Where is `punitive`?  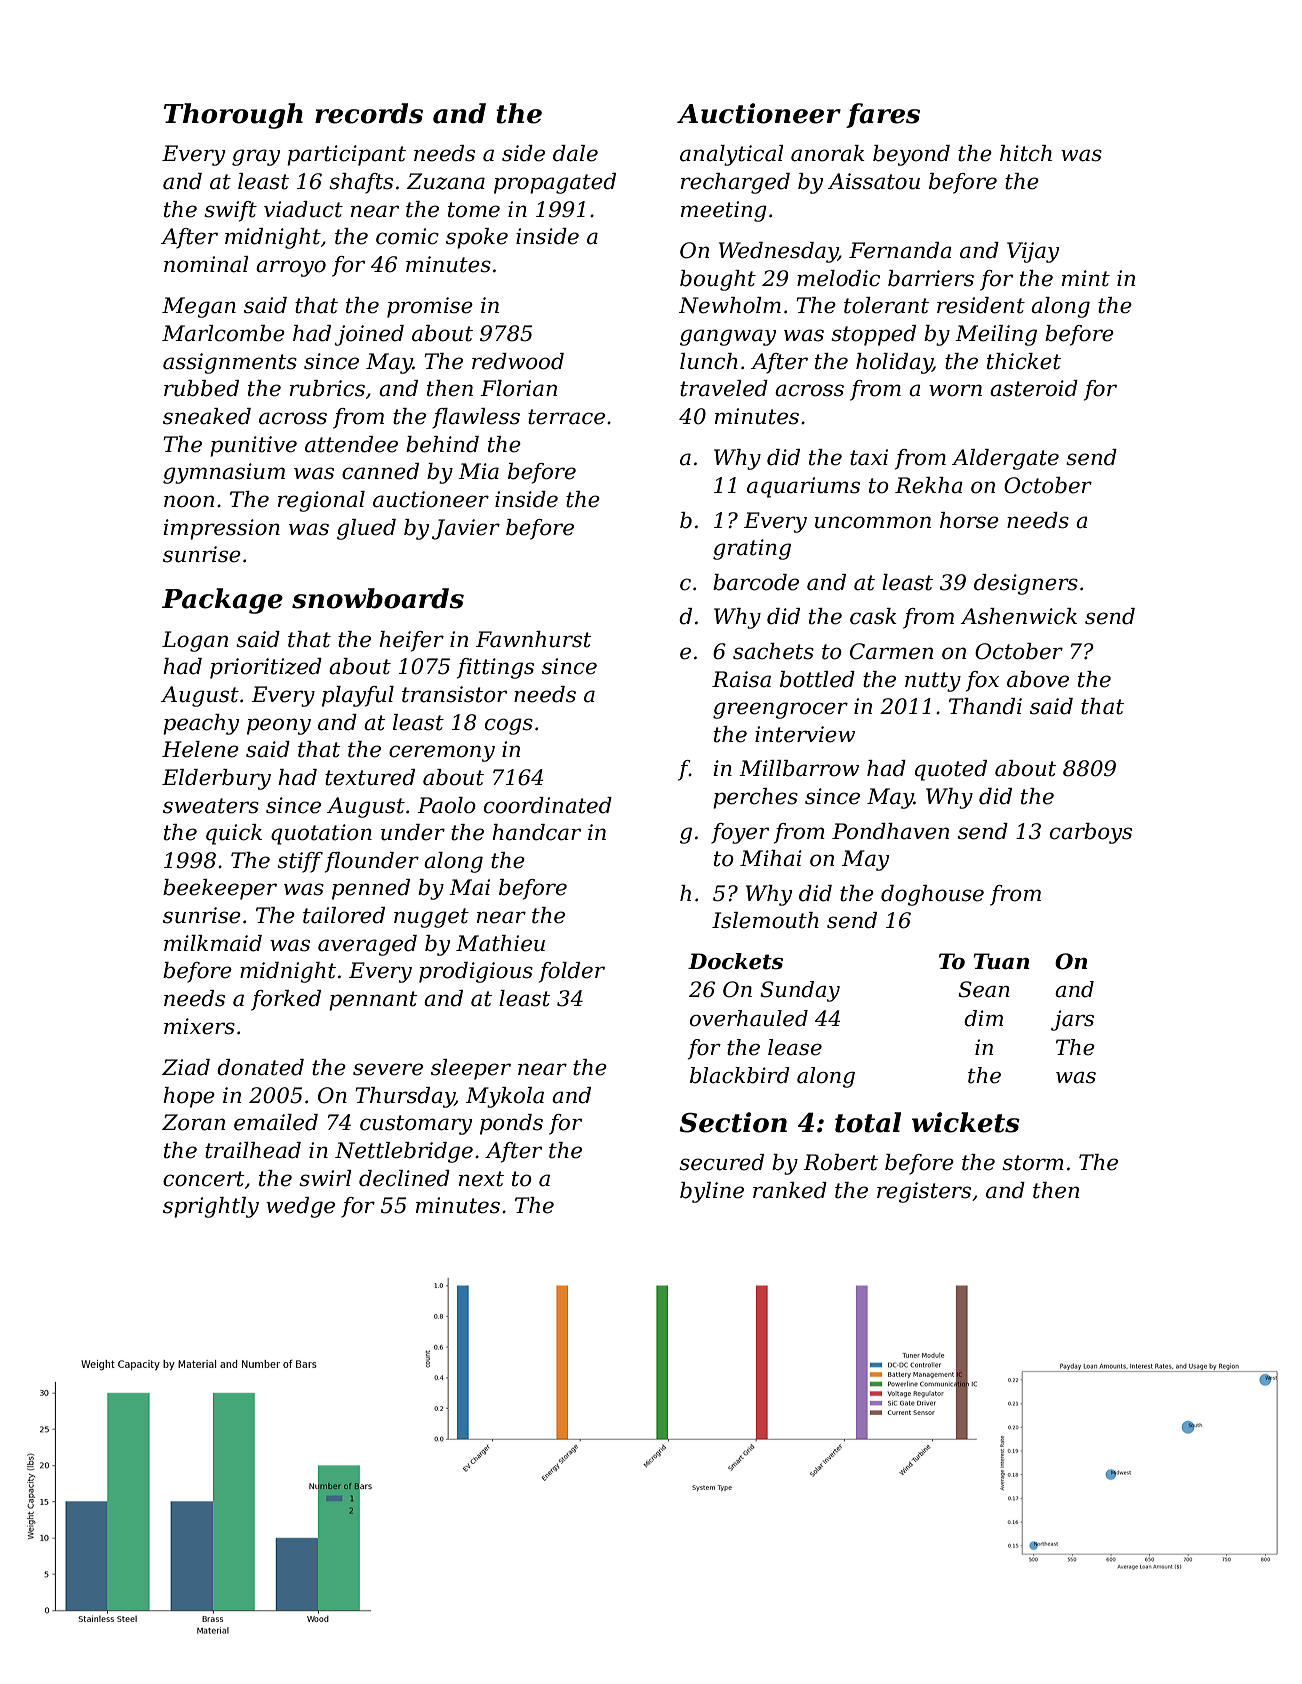 punitive is located at coordinates (253, 446).
